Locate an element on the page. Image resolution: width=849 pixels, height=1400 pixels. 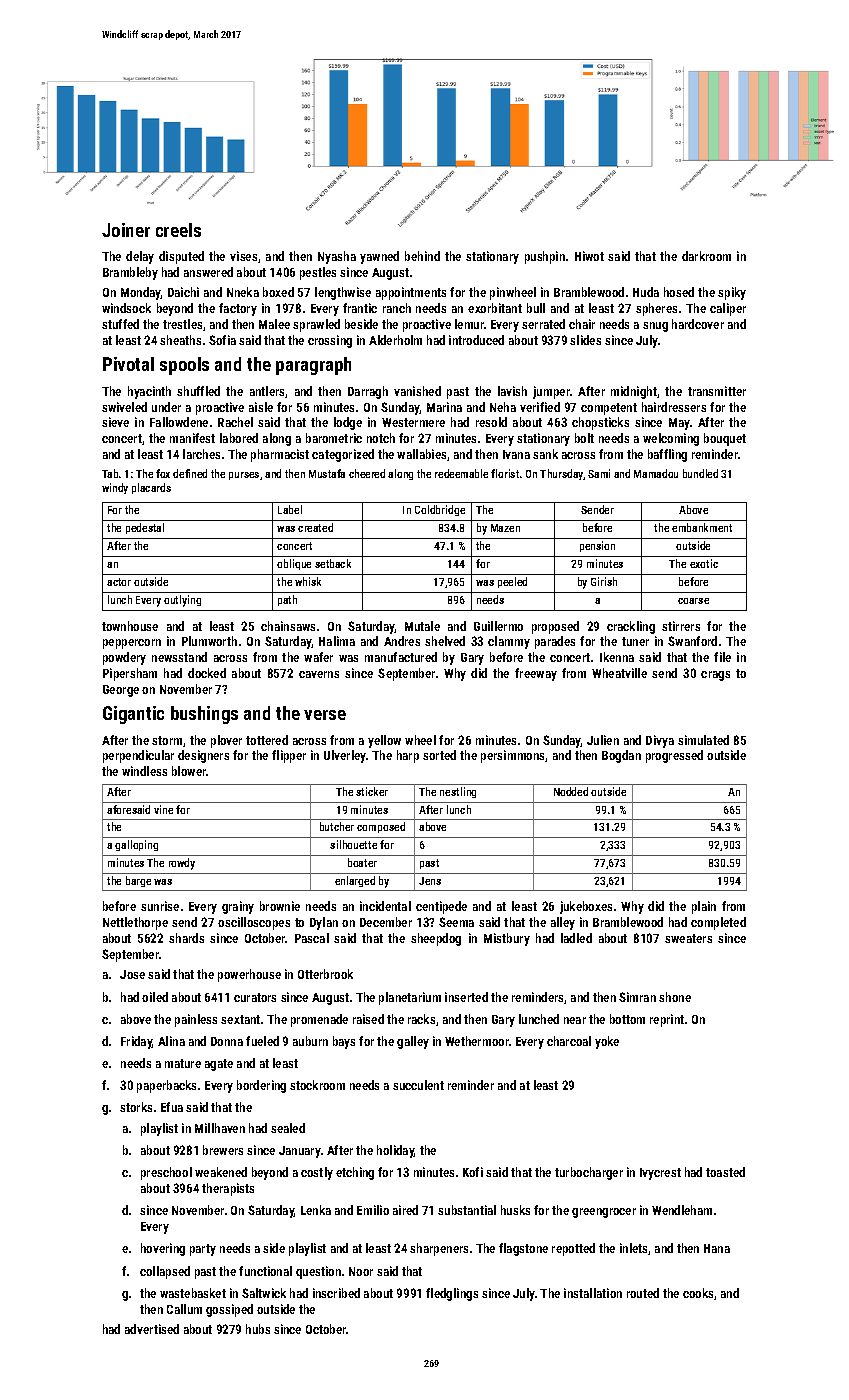
party is located at coordinates (203, 1250).
